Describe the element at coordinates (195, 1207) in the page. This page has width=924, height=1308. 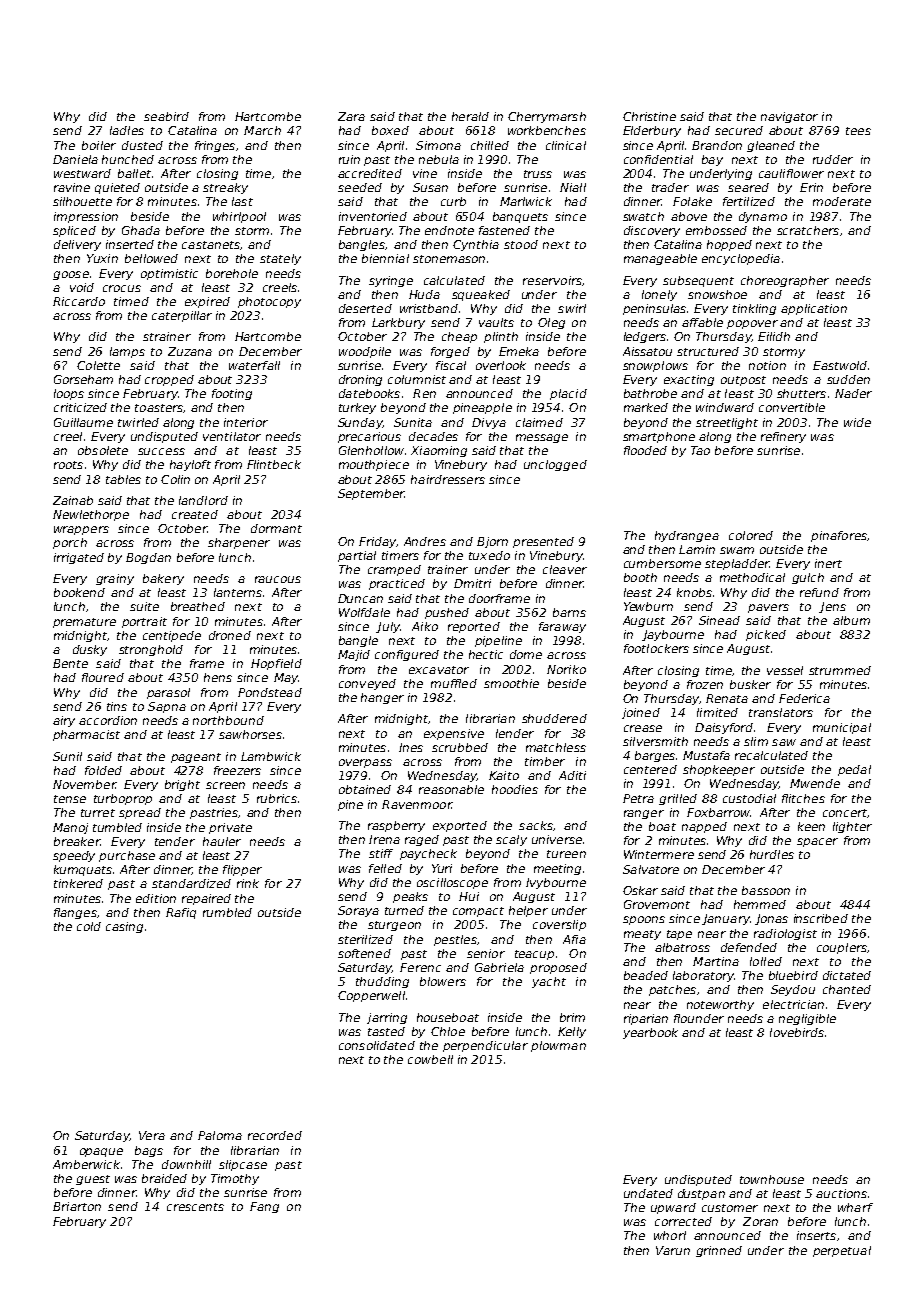
I see `crescents` at that location.
